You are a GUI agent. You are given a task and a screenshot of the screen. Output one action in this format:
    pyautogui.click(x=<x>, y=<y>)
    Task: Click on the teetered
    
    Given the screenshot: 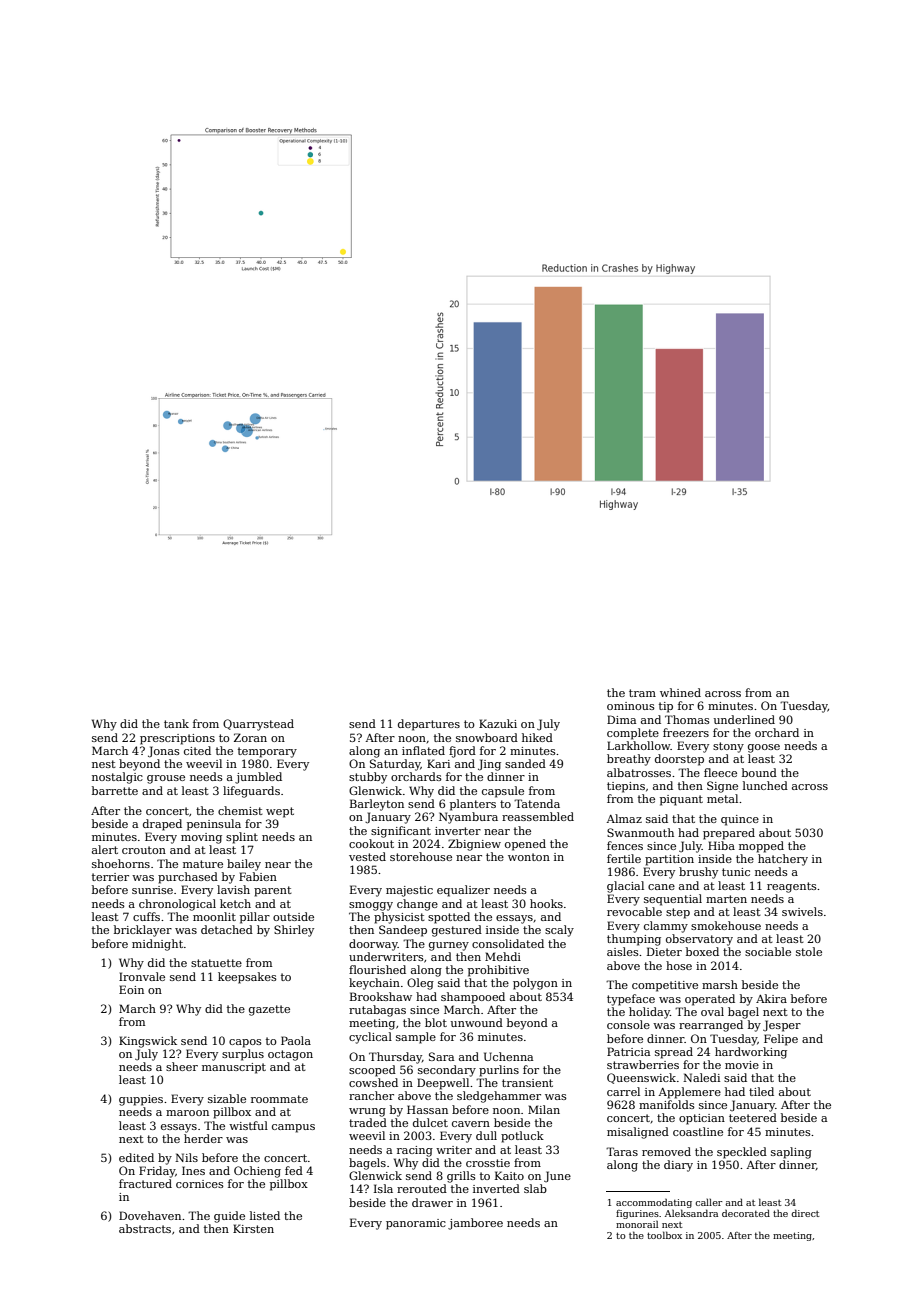 What is the action you would take?
    pyautogui.click(x=753, y=1117)
